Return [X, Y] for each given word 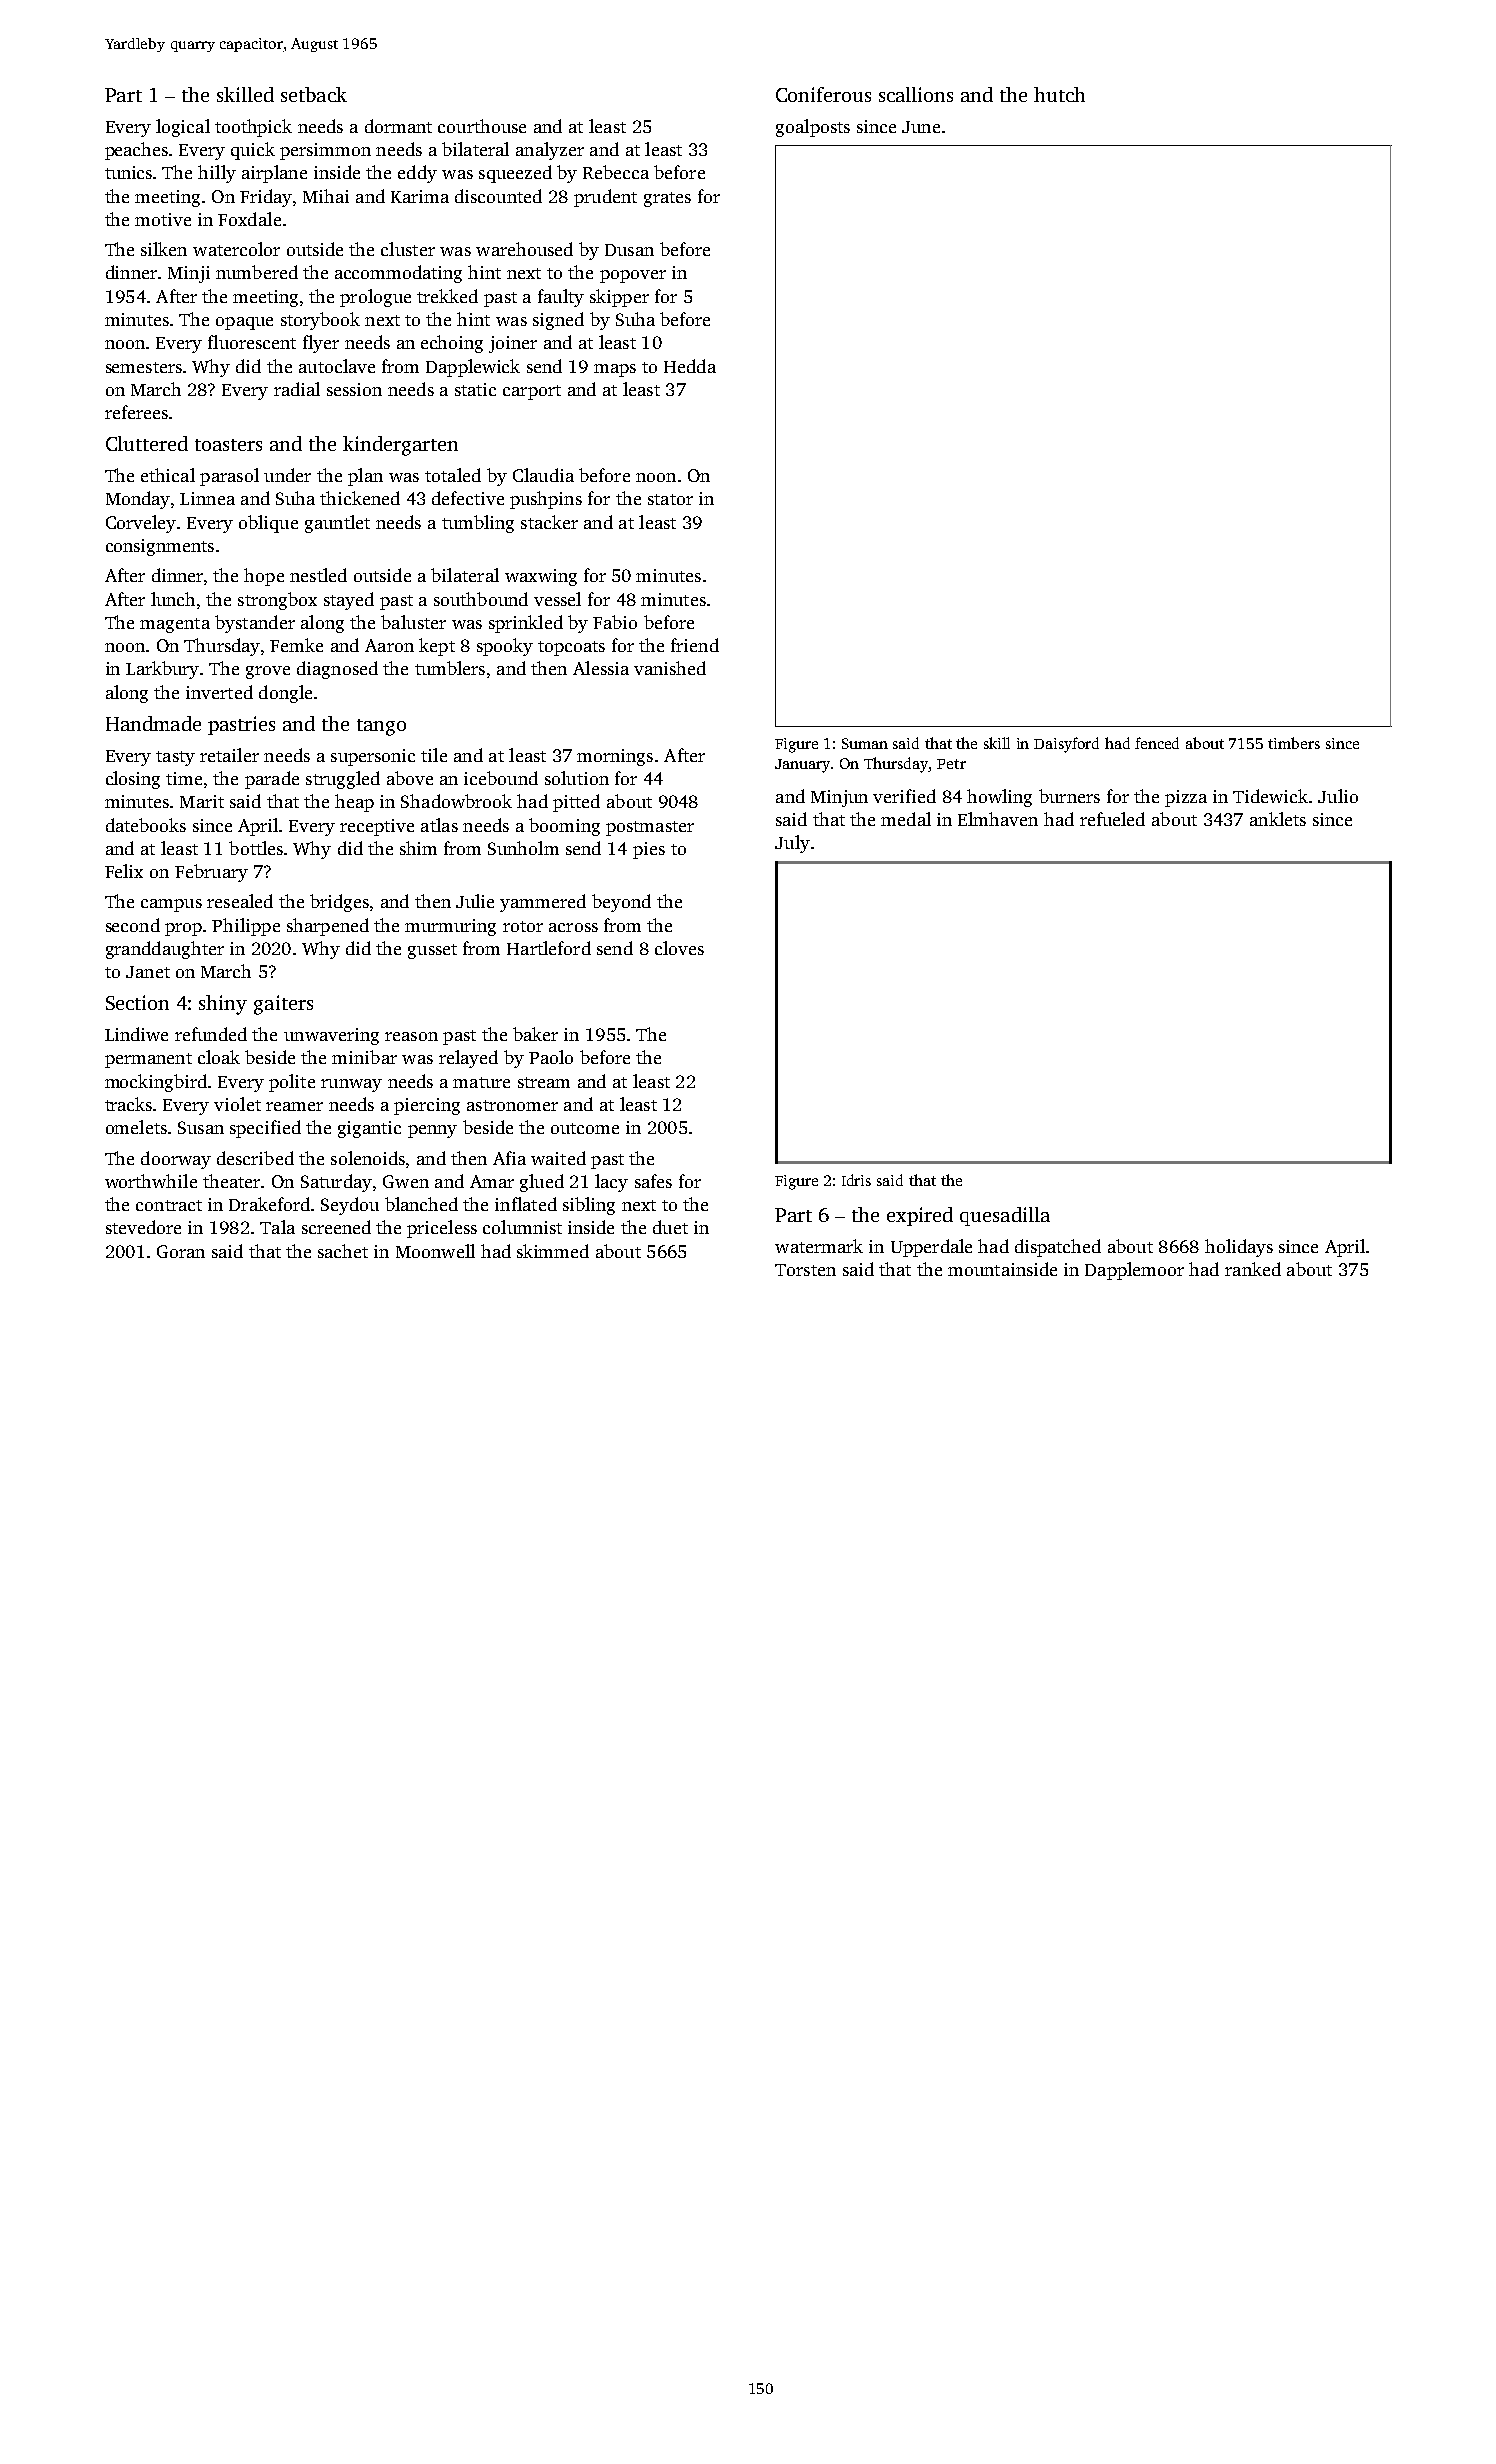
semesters [144, 367]
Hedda [690, 366]
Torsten [805, 1270]
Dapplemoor [1134, 1271]
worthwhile [151, 1181]
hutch [1059, 94]
